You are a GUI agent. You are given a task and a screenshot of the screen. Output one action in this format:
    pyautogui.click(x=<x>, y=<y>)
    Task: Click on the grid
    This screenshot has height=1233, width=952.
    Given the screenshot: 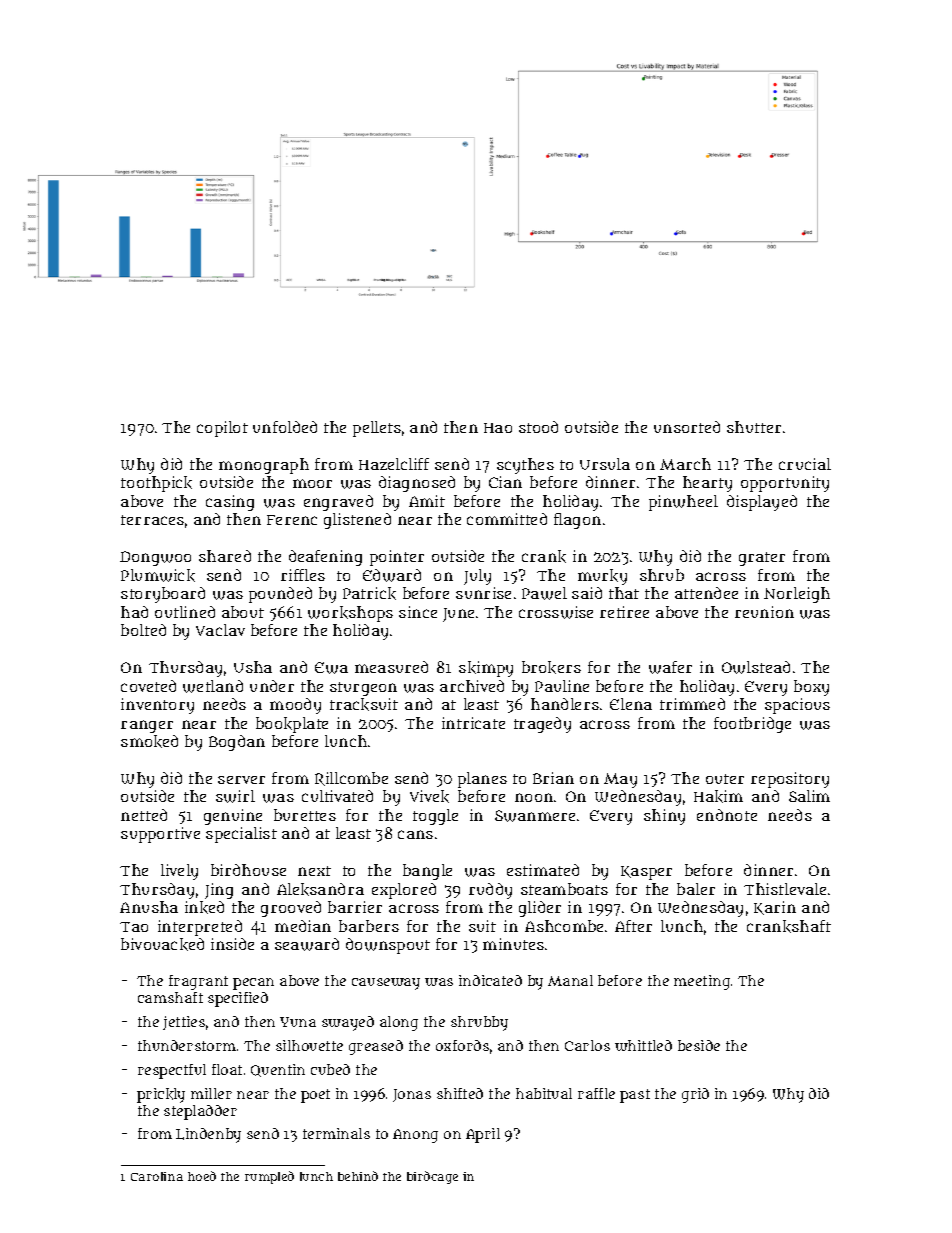 What is the action you would take?
    pyautogui.click(x=695, y=1095)
